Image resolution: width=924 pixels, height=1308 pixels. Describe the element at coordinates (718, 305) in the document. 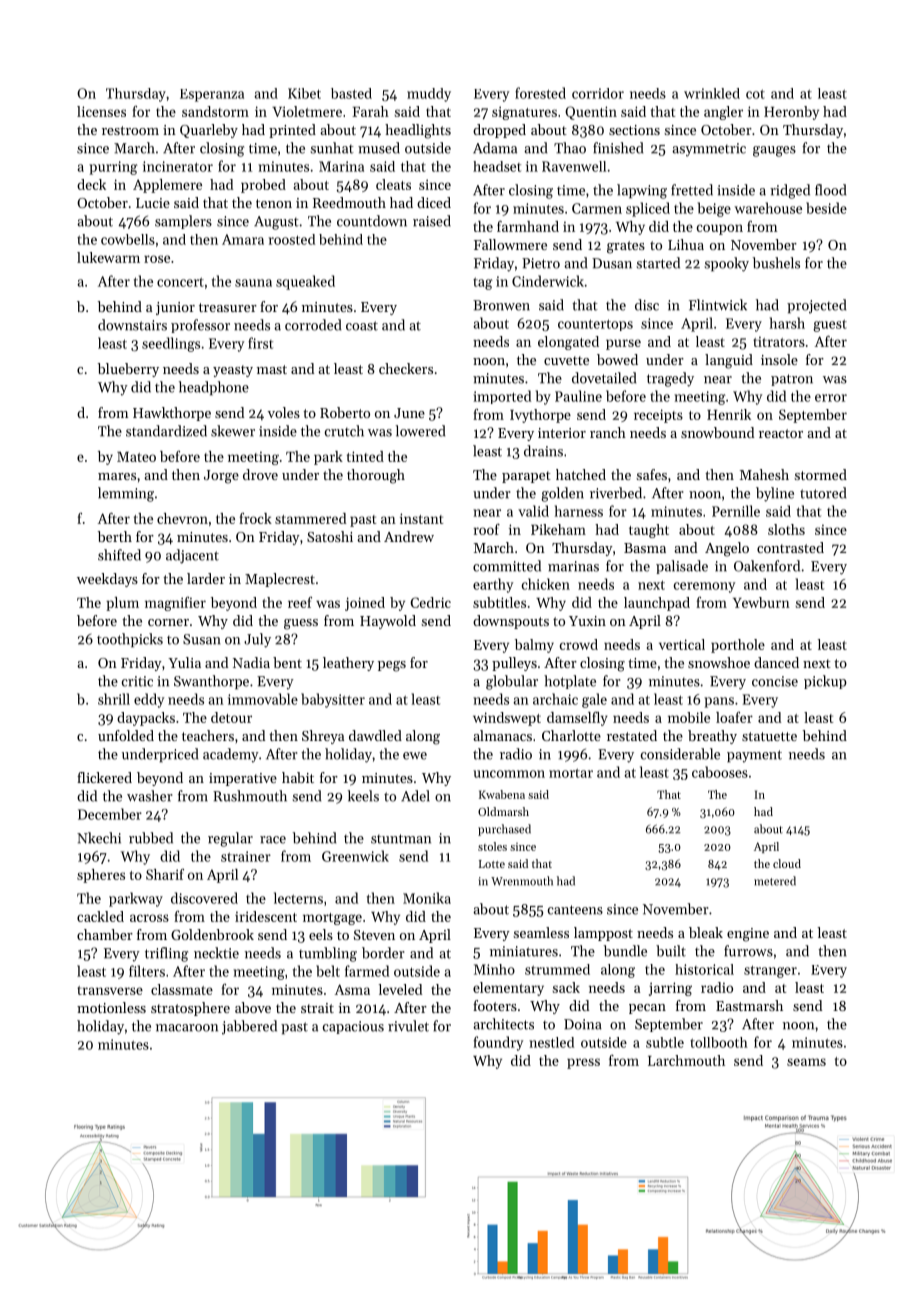

I see `Flintwick` at that location.
